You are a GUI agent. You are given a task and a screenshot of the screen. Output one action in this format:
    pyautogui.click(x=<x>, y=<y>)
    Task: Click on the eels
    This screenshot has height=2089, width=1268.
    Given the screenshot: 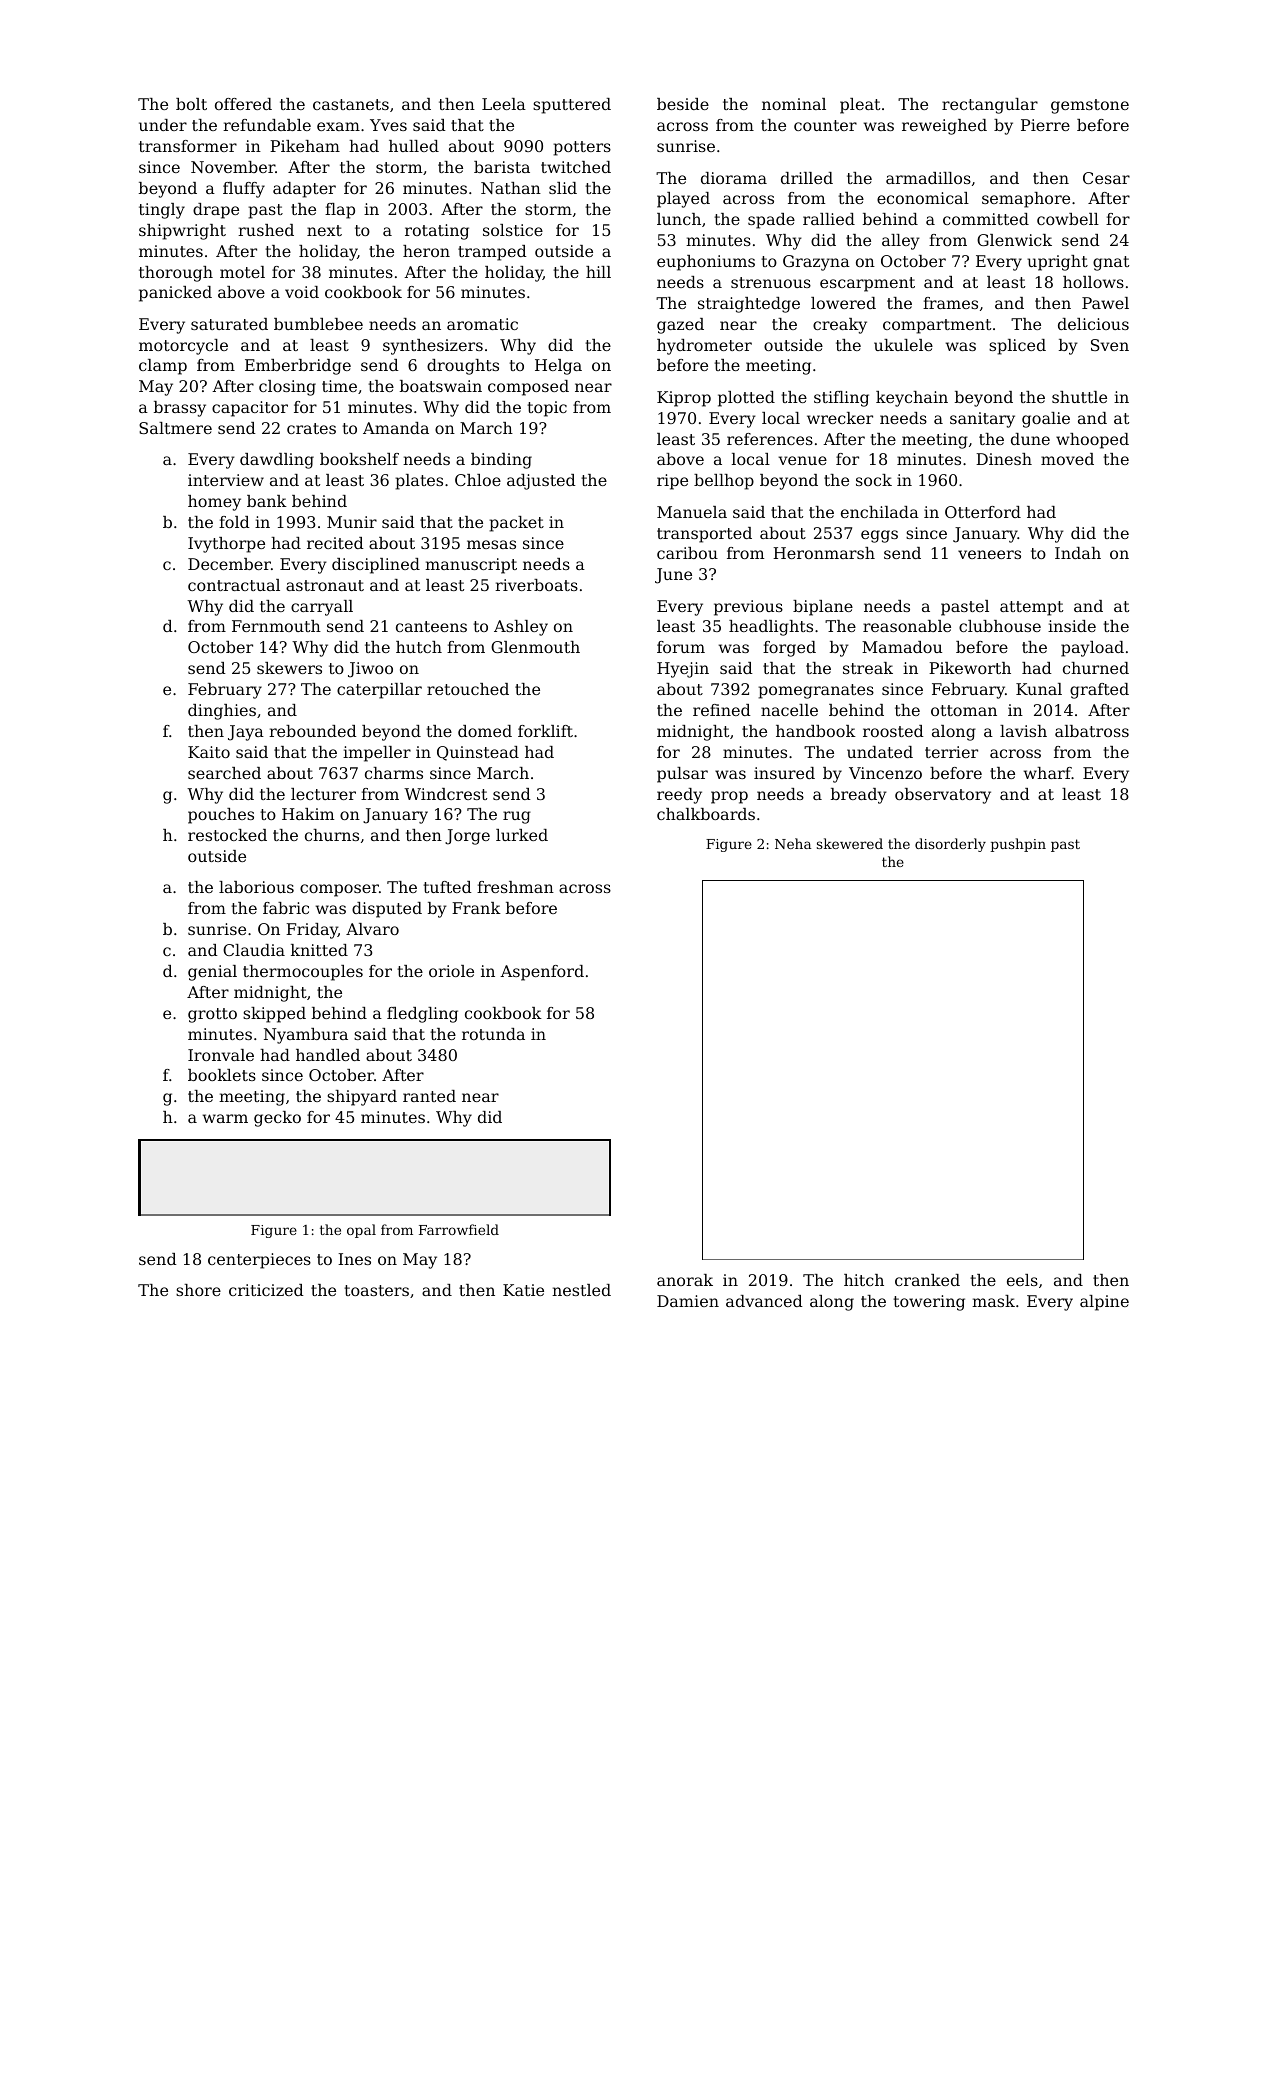 What is the action you would take?
    pyautogui.click(x=1022, y=1280)
